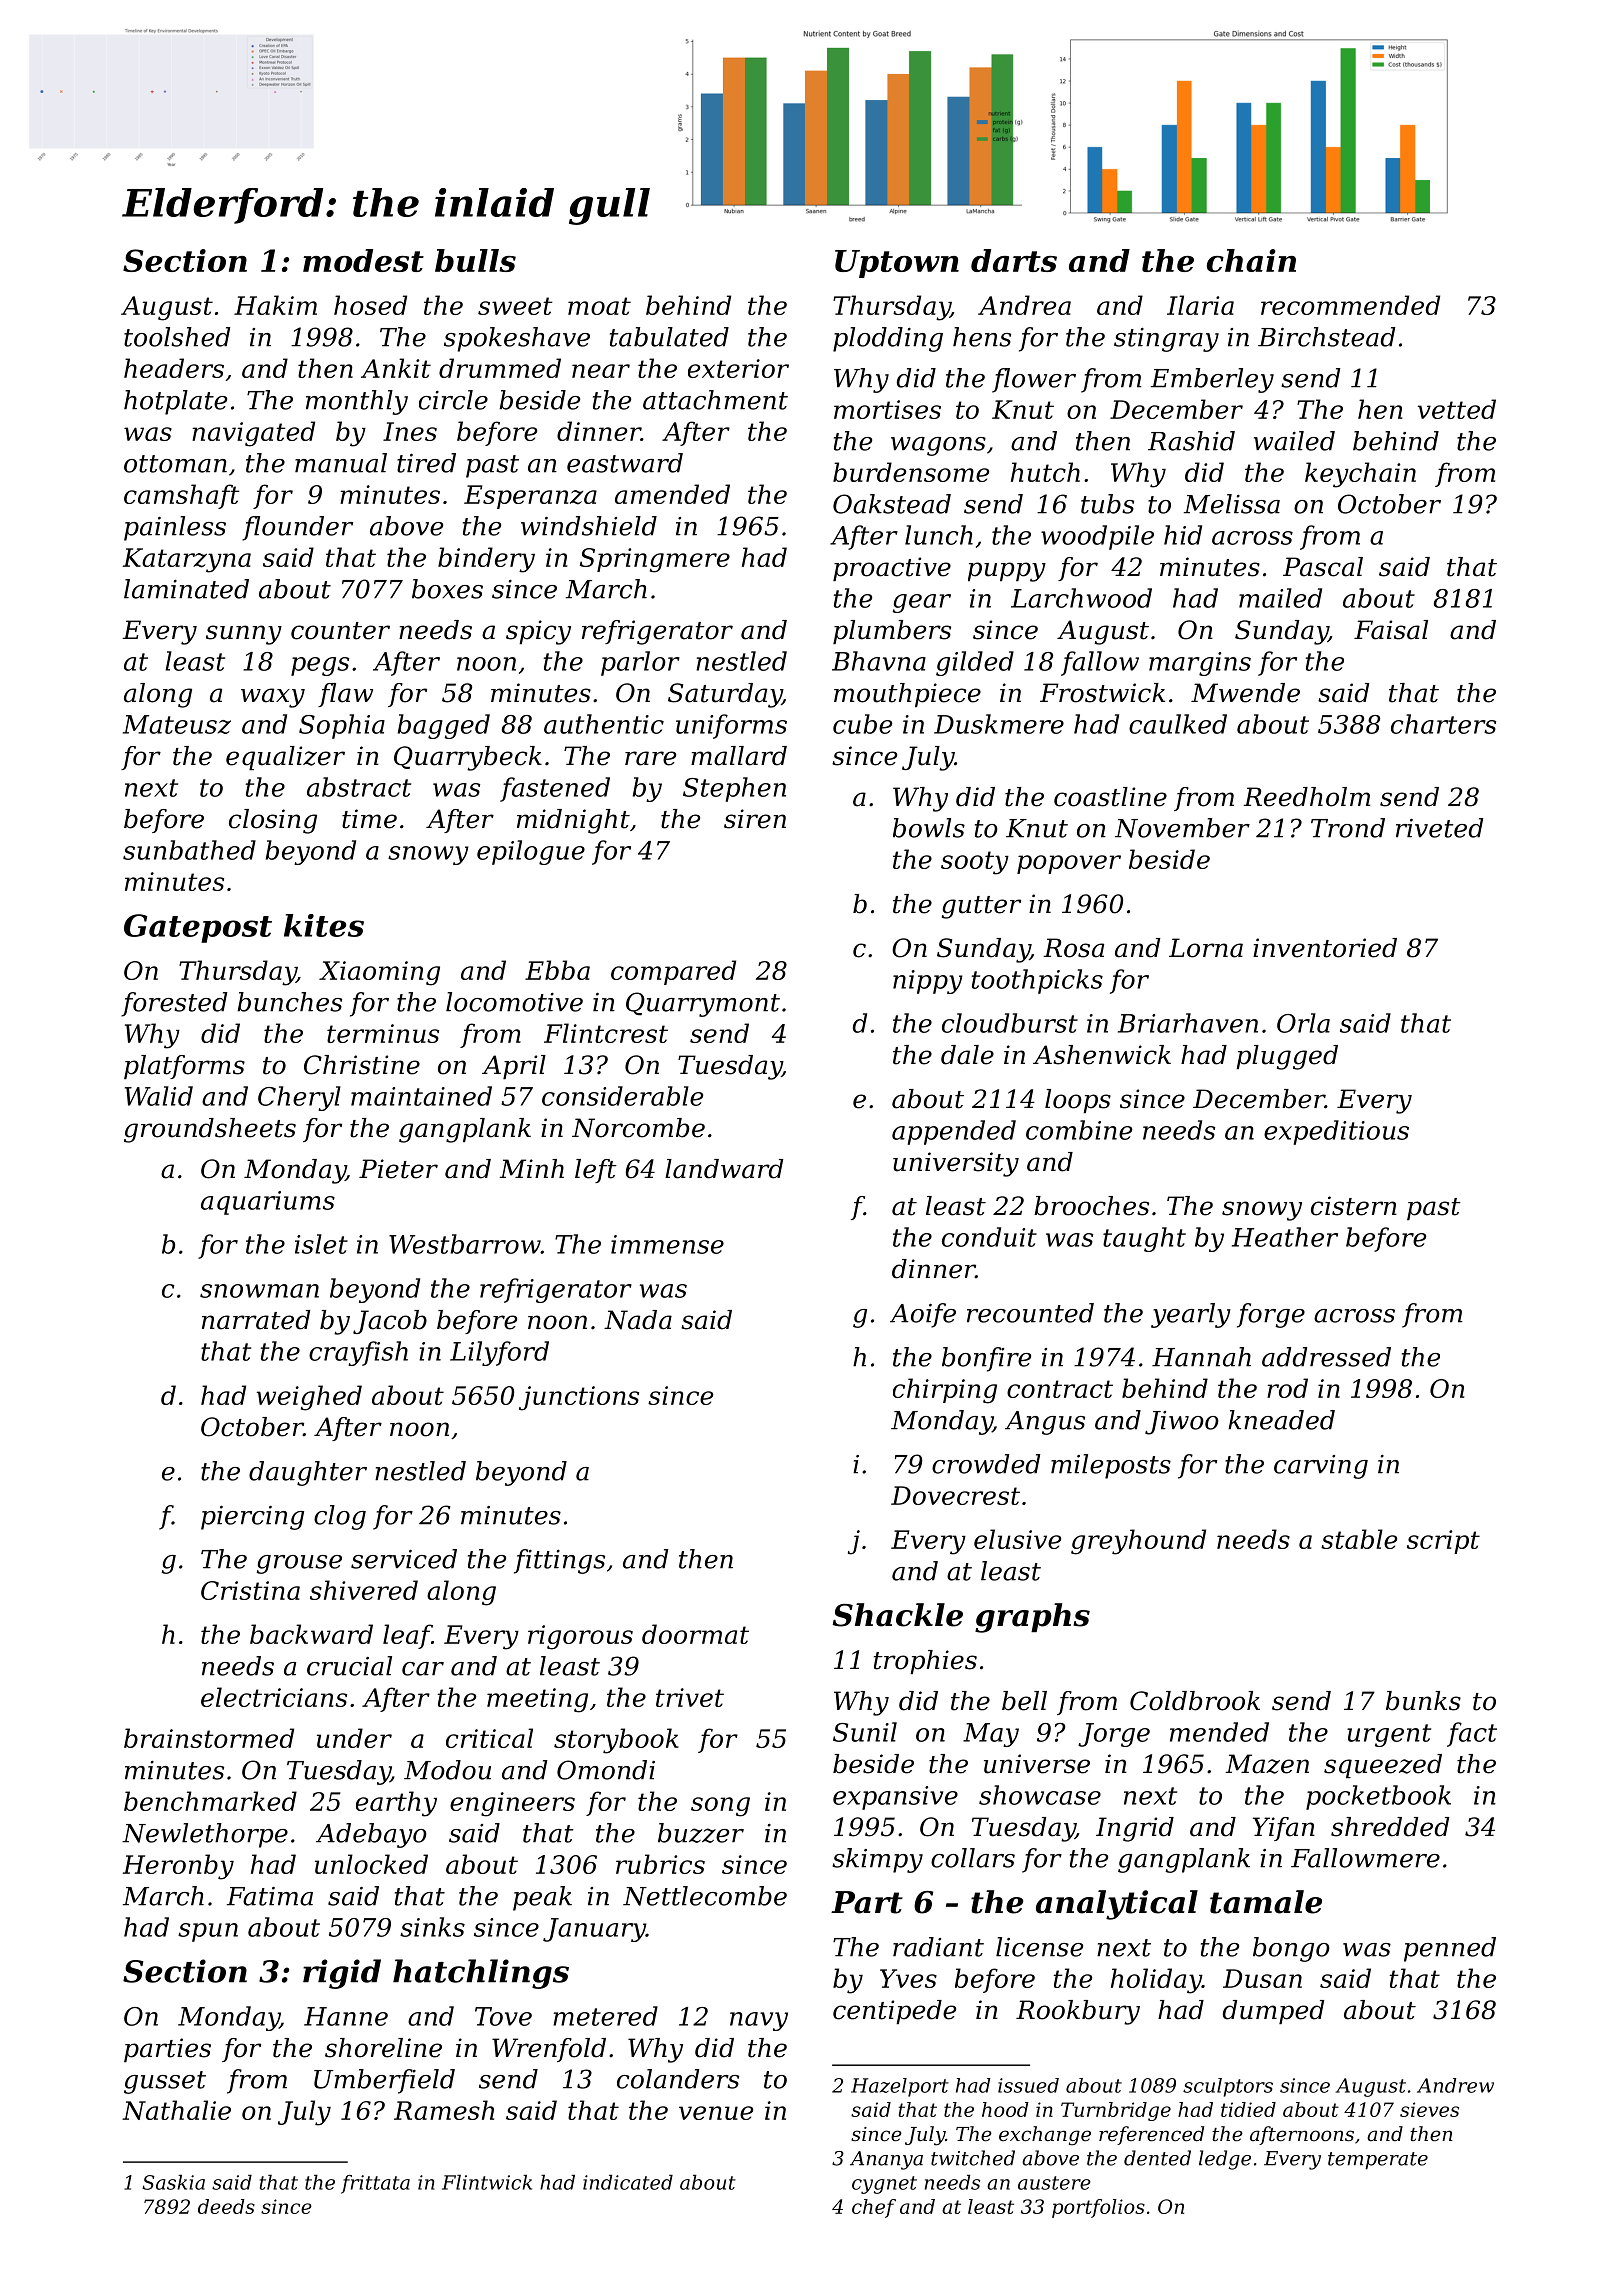 The image size is (1620, 2292). I want to click on Rosa, so click(1073, 948).
